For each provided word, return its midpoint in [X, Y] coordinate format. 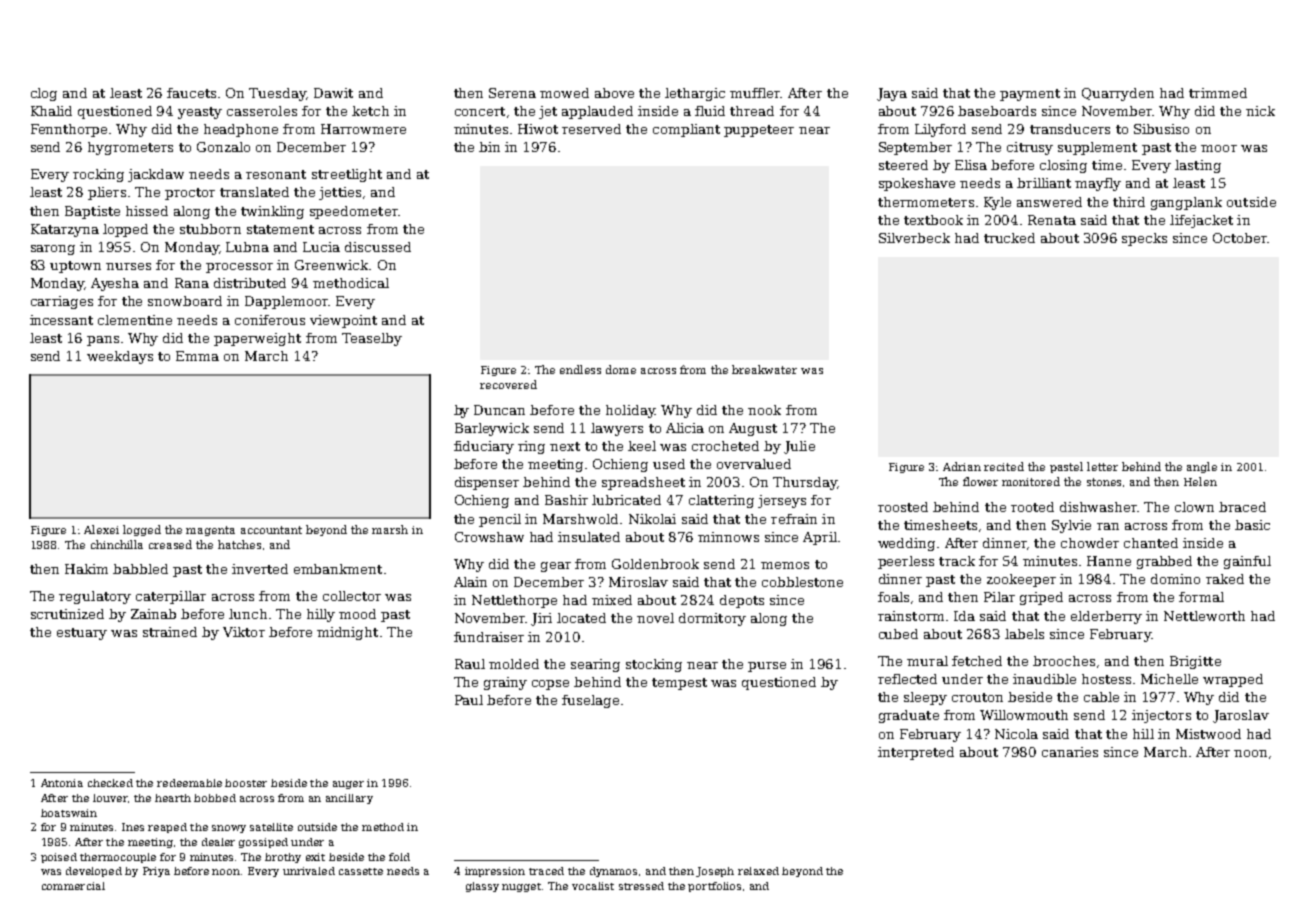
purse [767, 667]
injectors [1161, 716]
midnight [347, 633]
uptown [75, 267]
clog [44, 94]
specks [1144, 239]
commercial [73, 886]
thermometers [926, 202]
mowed [564, 93]
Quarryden [1118, 94]
